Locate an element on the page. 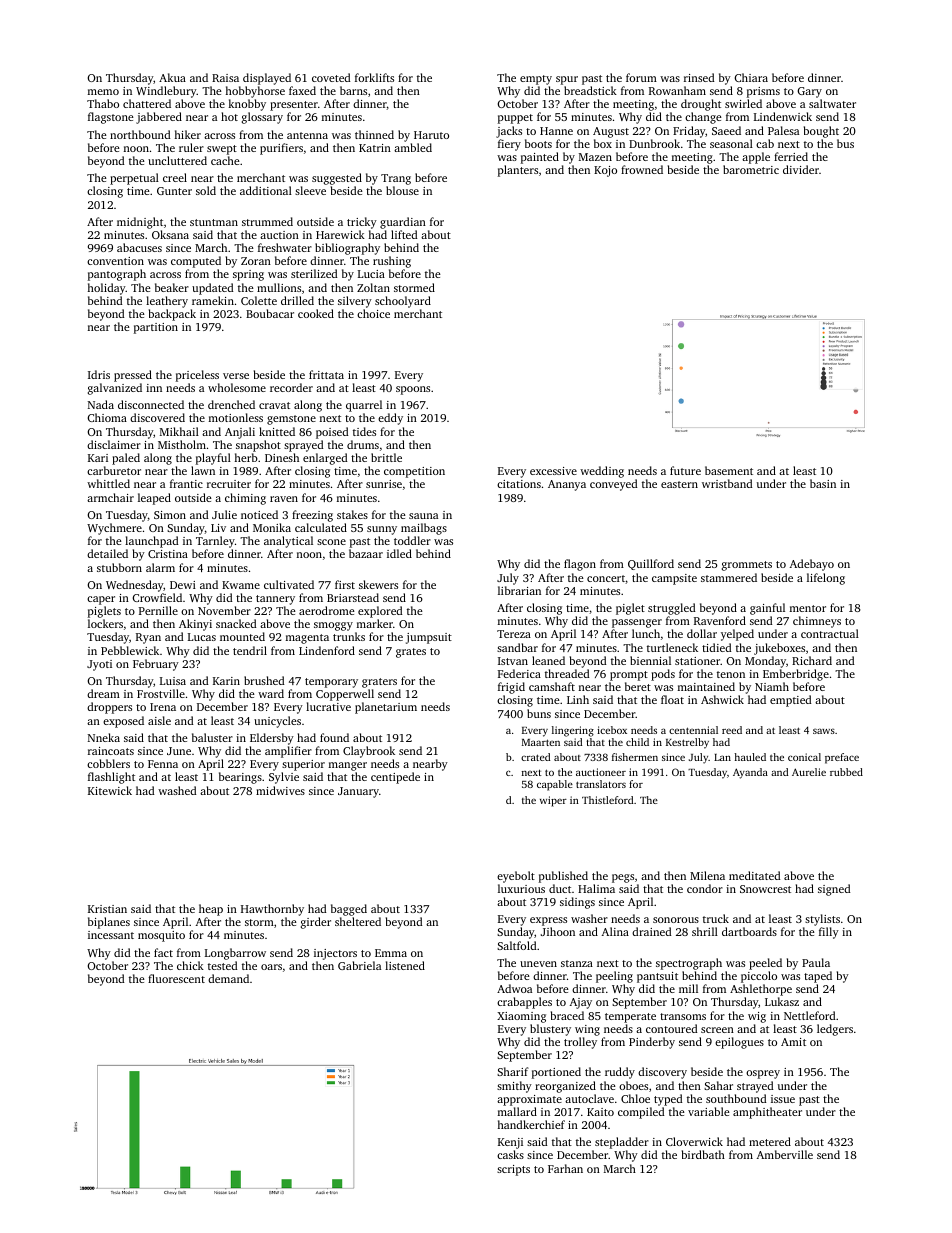 This document has height=1233, width=952. schoolyard is located at coordinates (403, 302).
